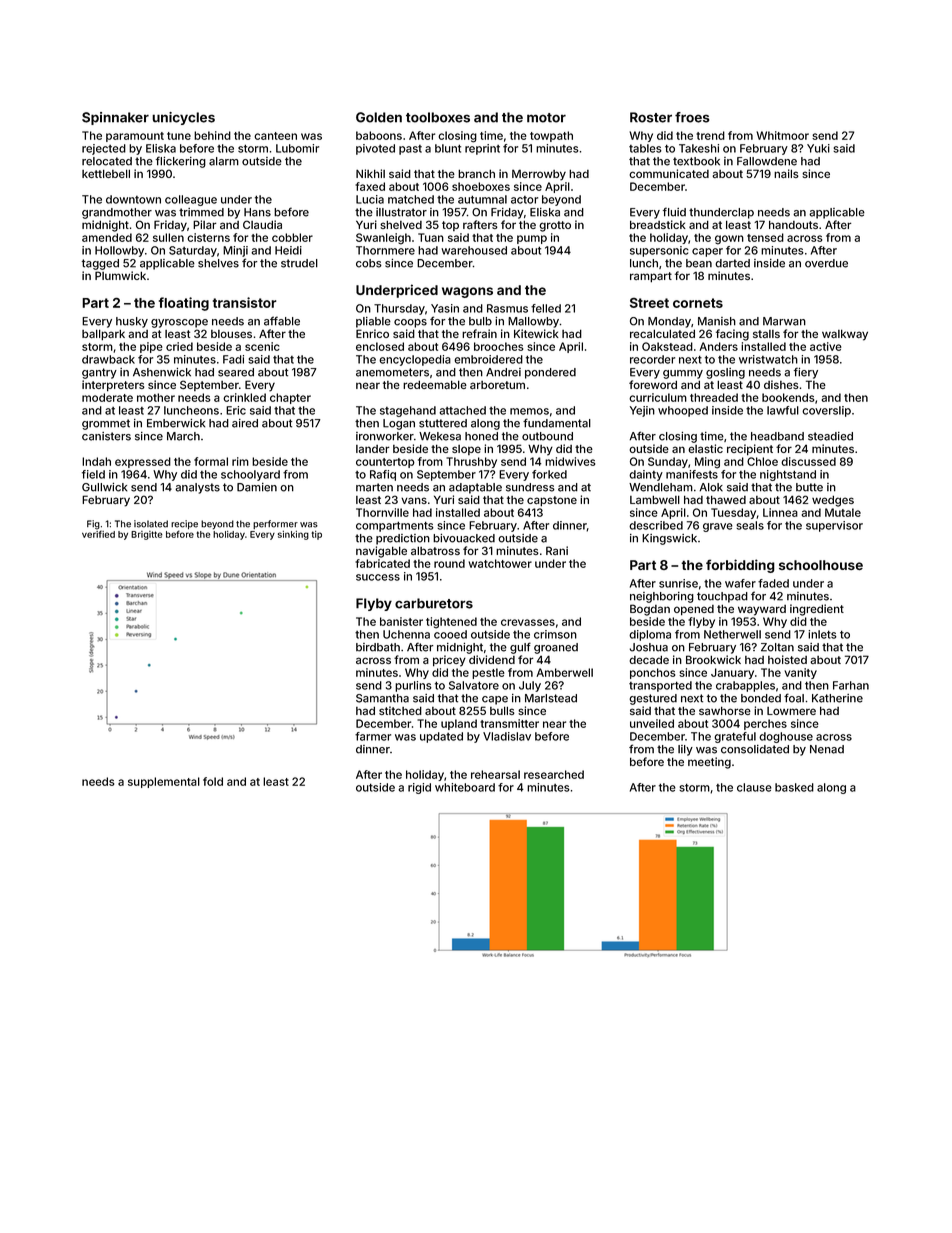 This page has width=952, height=1233. What do you see at coordinates (546, 118) in the page?
I see `motor` at bounding box center [546, 118].
